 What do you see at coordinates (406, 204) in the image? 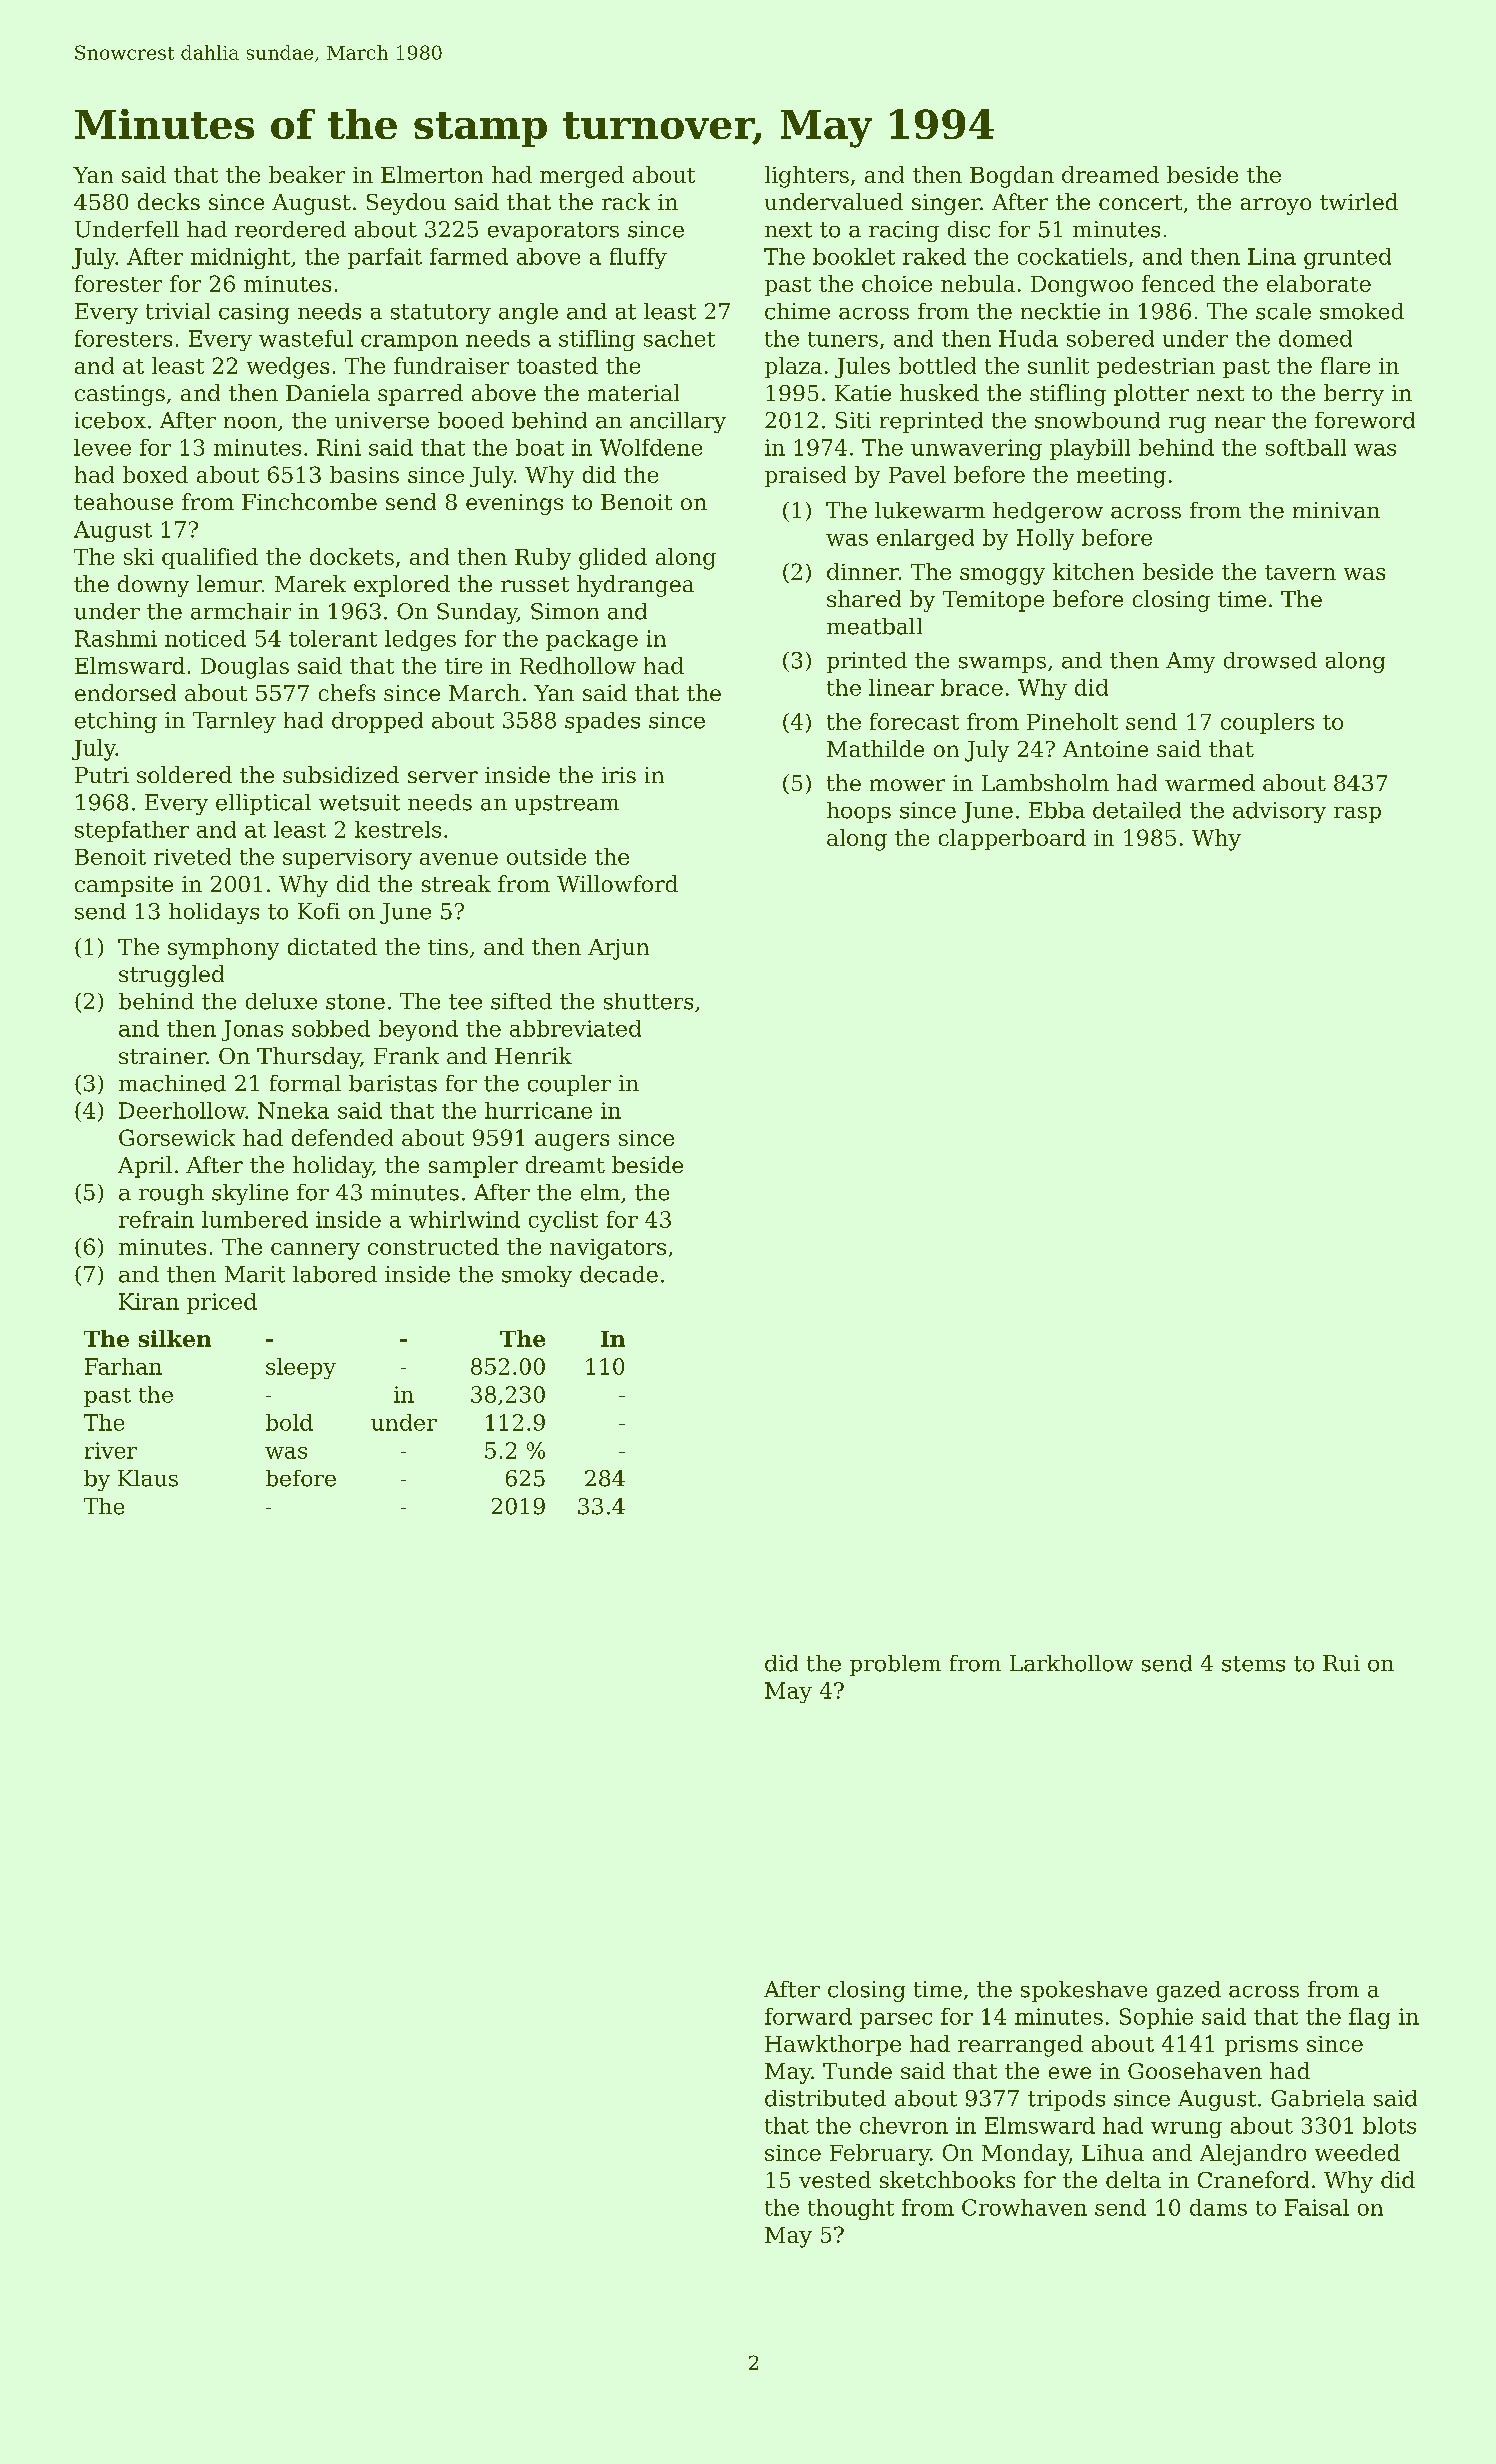
I see `Seydou` at bounding box center [406, 204].
